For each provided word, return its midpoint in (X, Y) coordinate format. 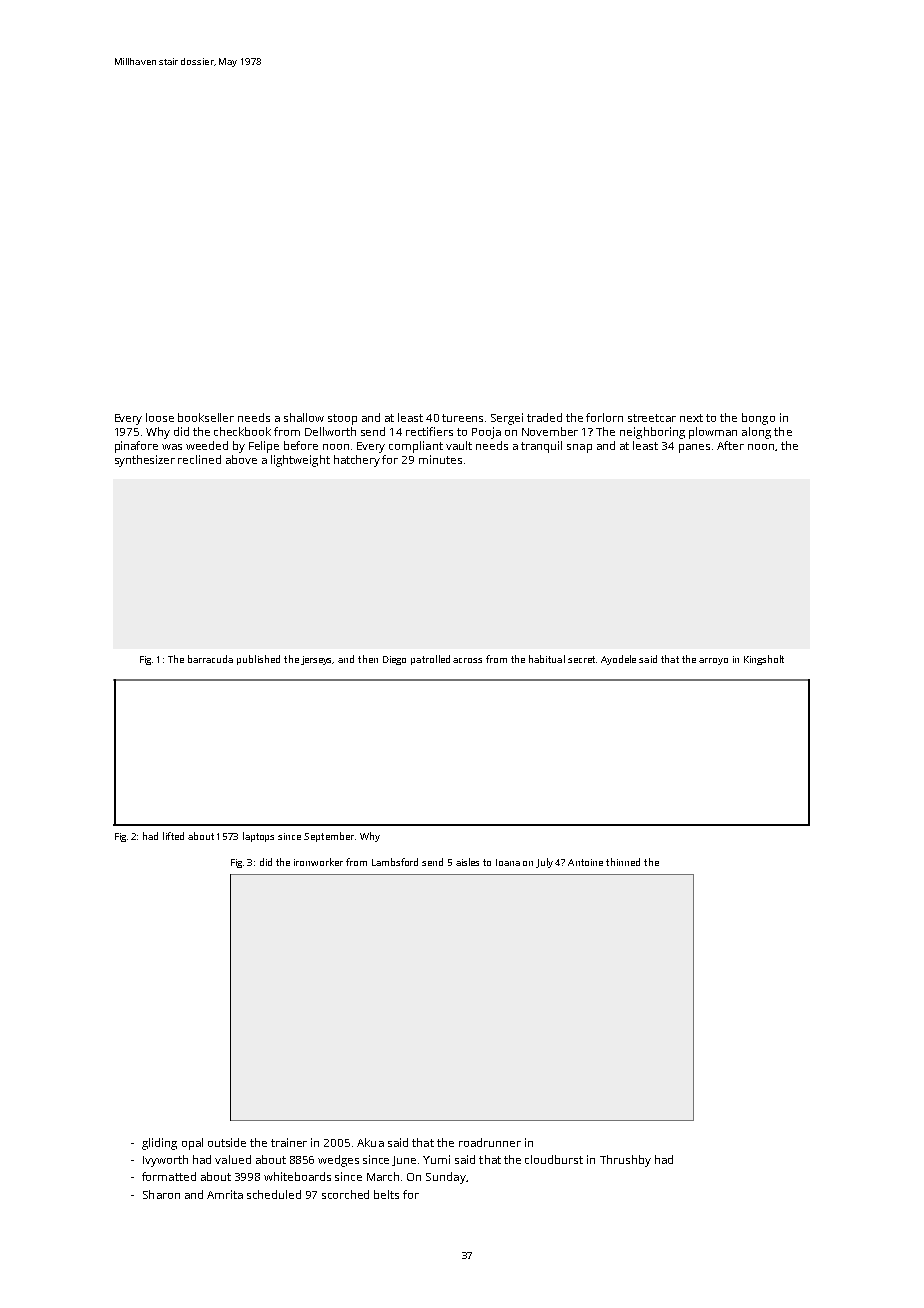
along (756, 433)
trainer (289, 1142)
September (329, 837)
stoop (342, 419)
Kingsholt (764, 660)
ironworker (318, 862)
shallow (304, 417)
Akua (370, 1142)
